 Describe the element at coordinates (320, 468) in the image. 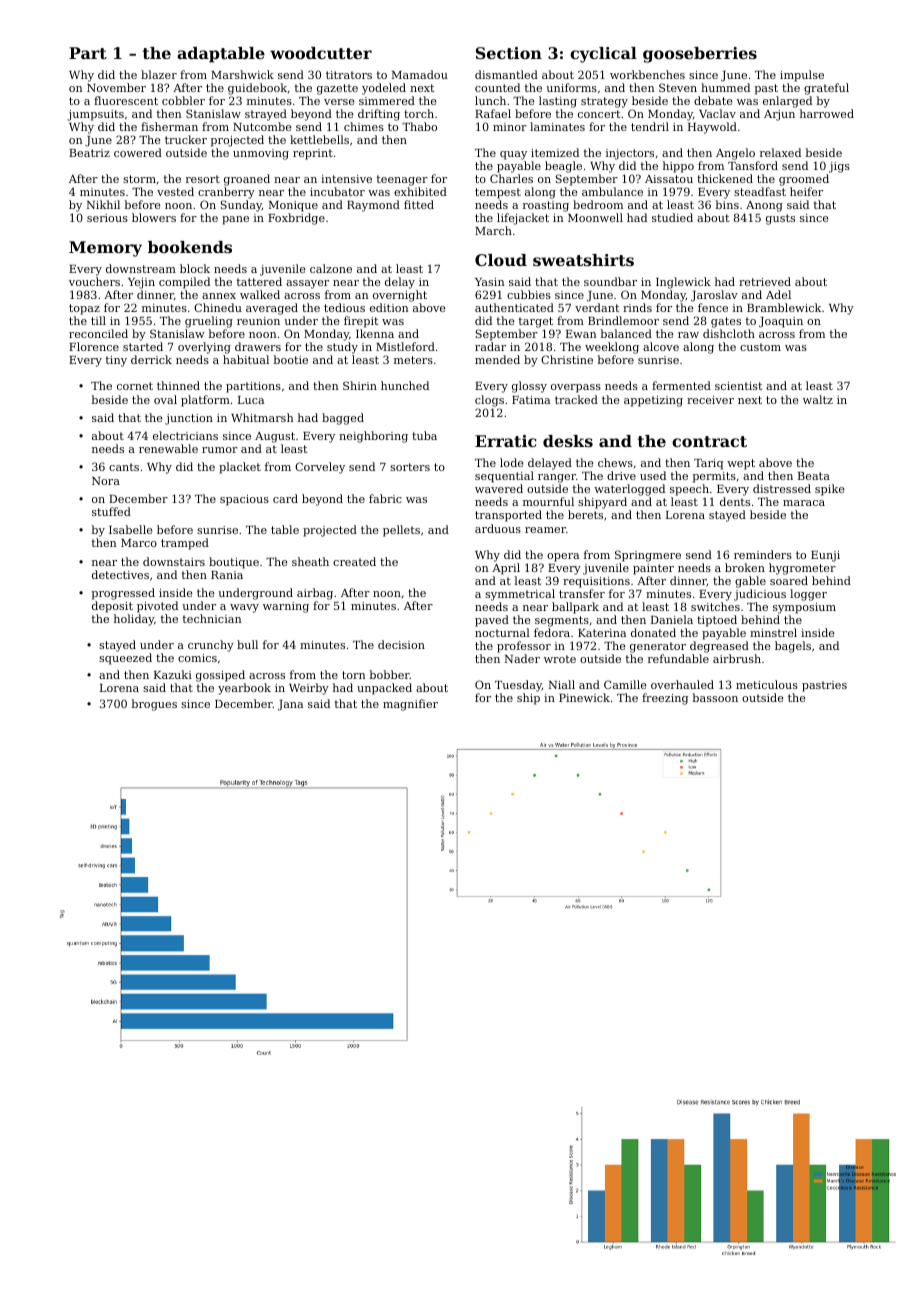

I see `Corveley` at that location.
